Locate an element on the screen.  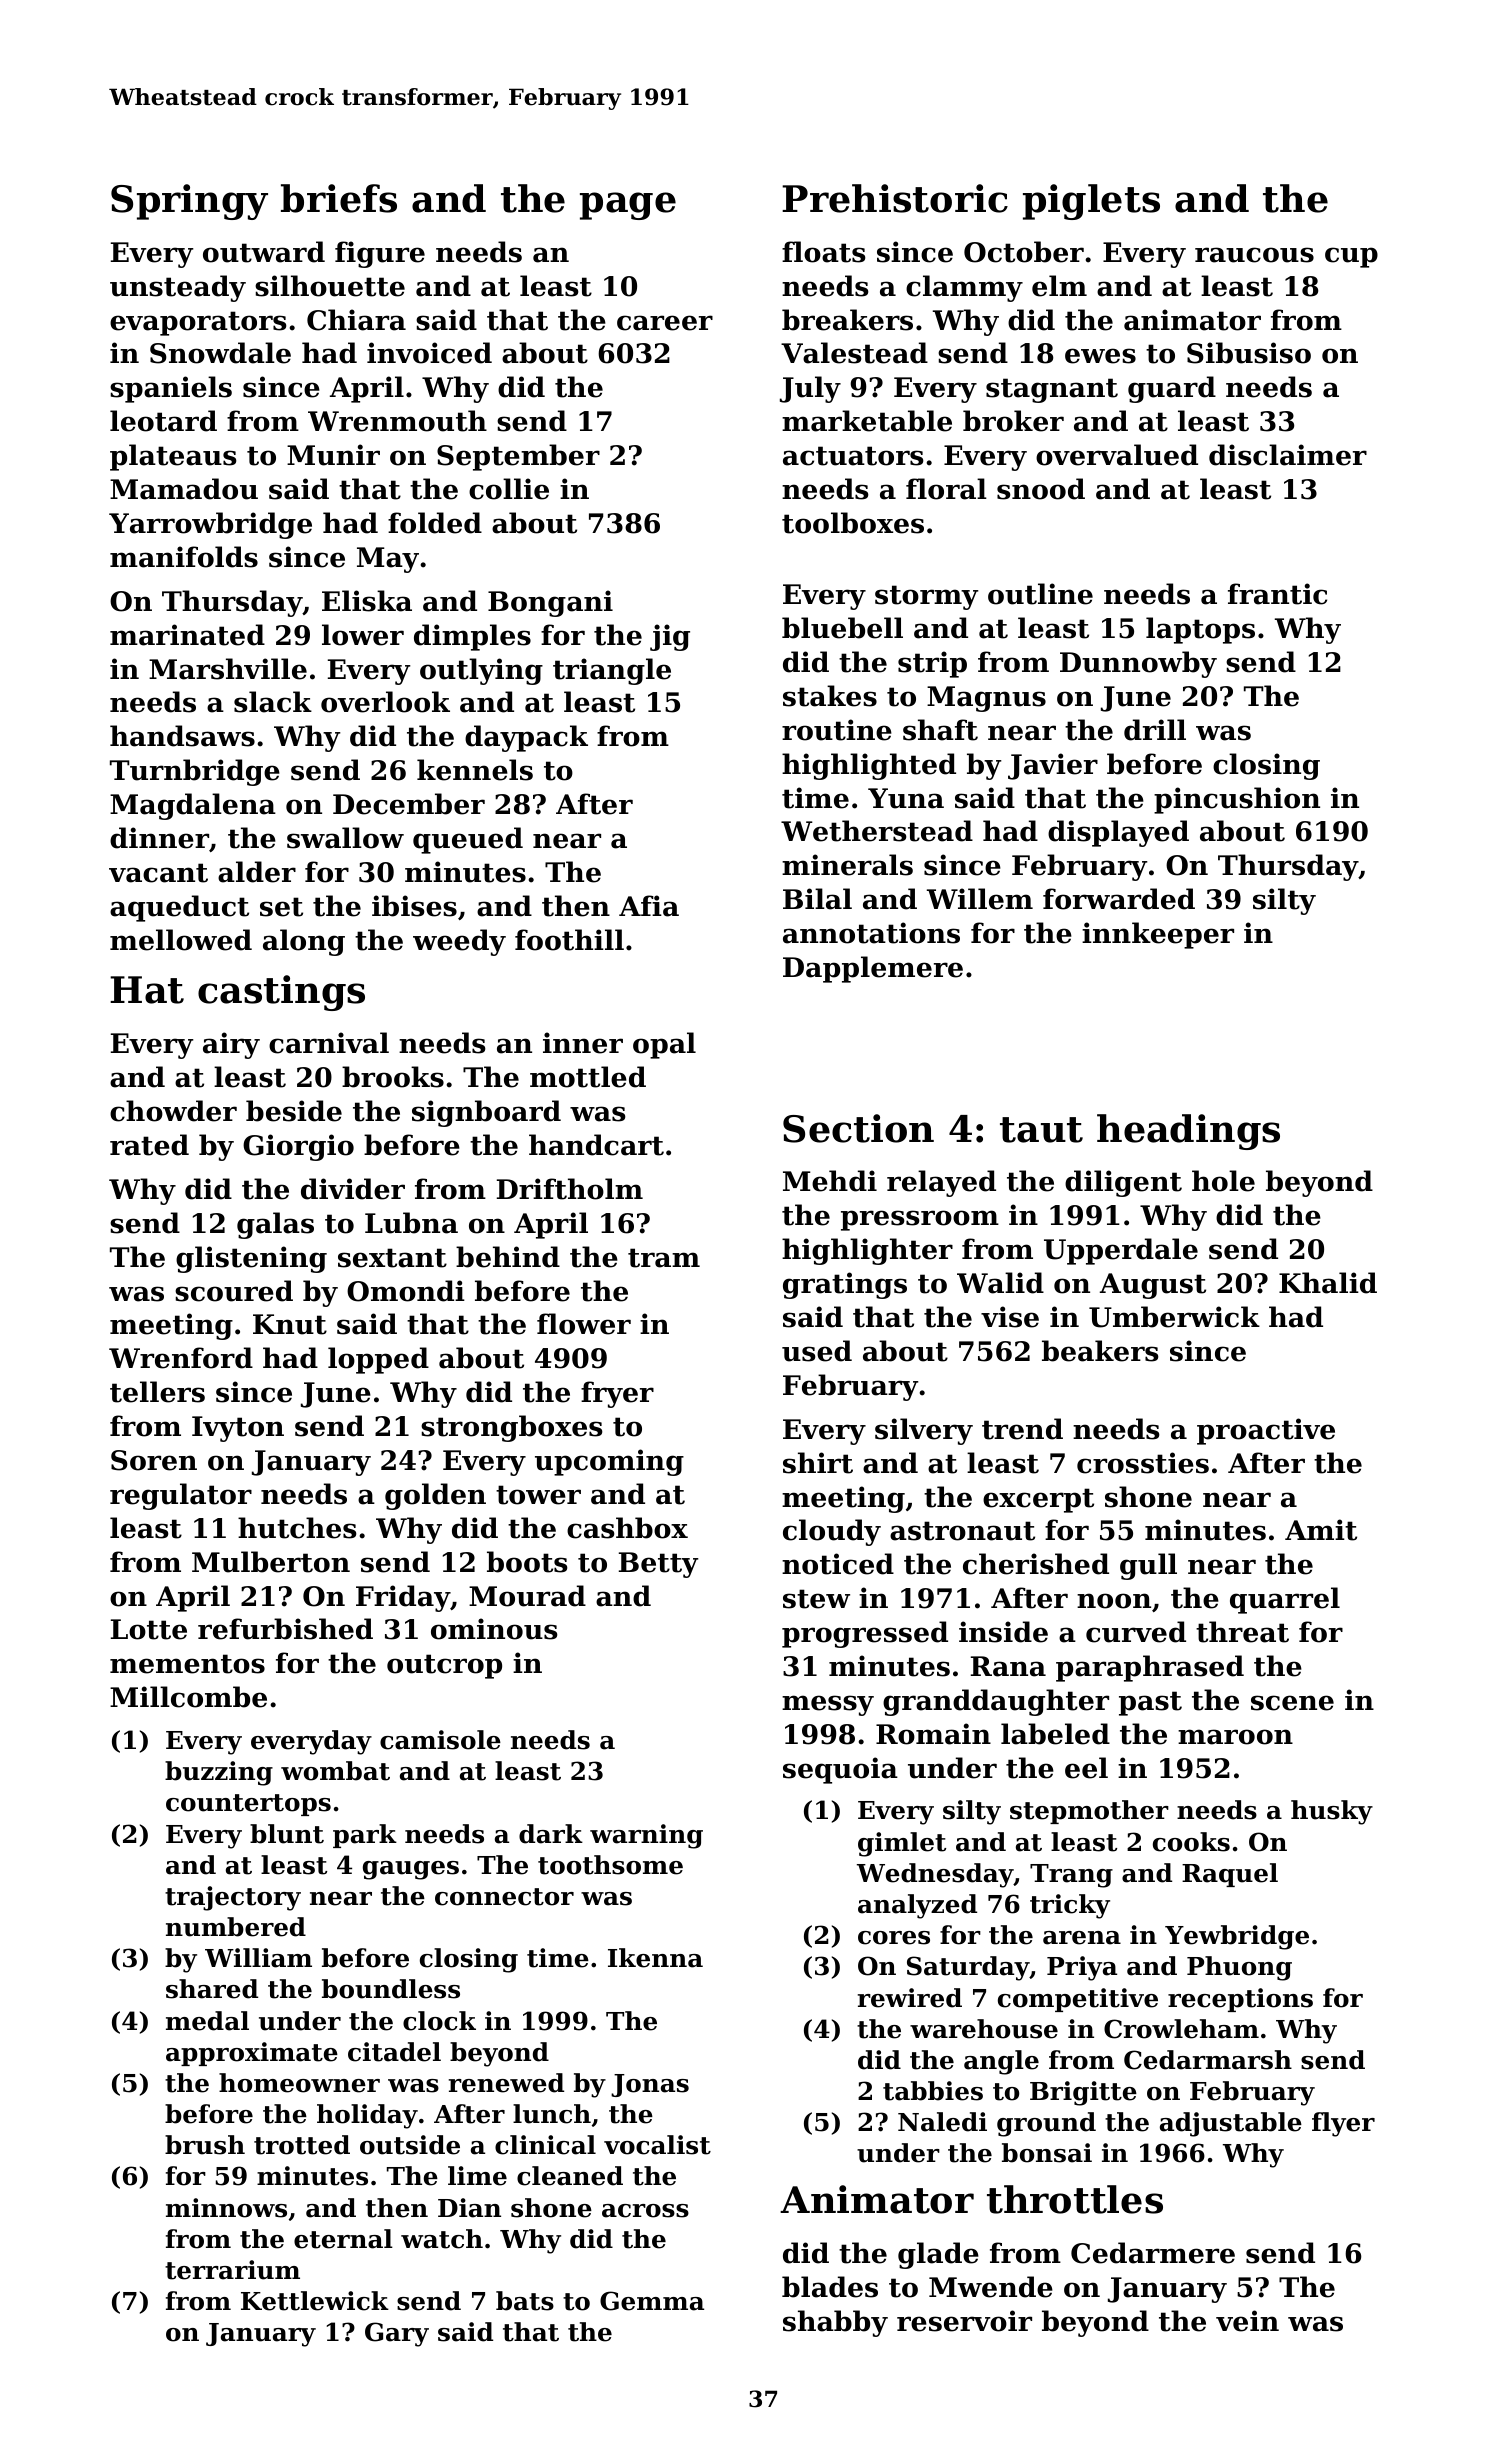
Springy is located at coordinates (189, 202).
